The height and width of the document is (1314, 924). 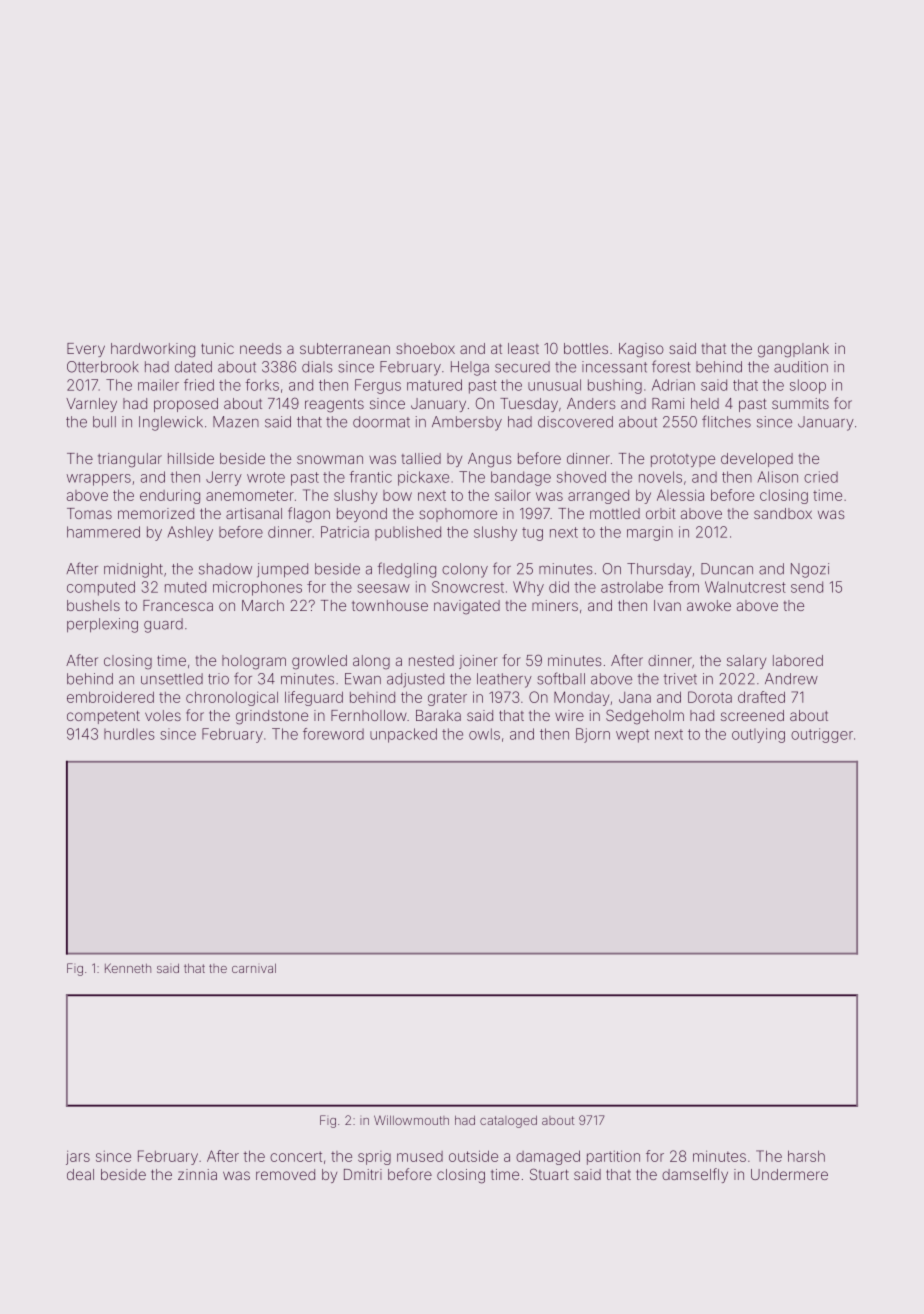 What do you see at coordinates (695, 1175) in the document?
I see `damselfly` at bounding box center [695, 1175].
